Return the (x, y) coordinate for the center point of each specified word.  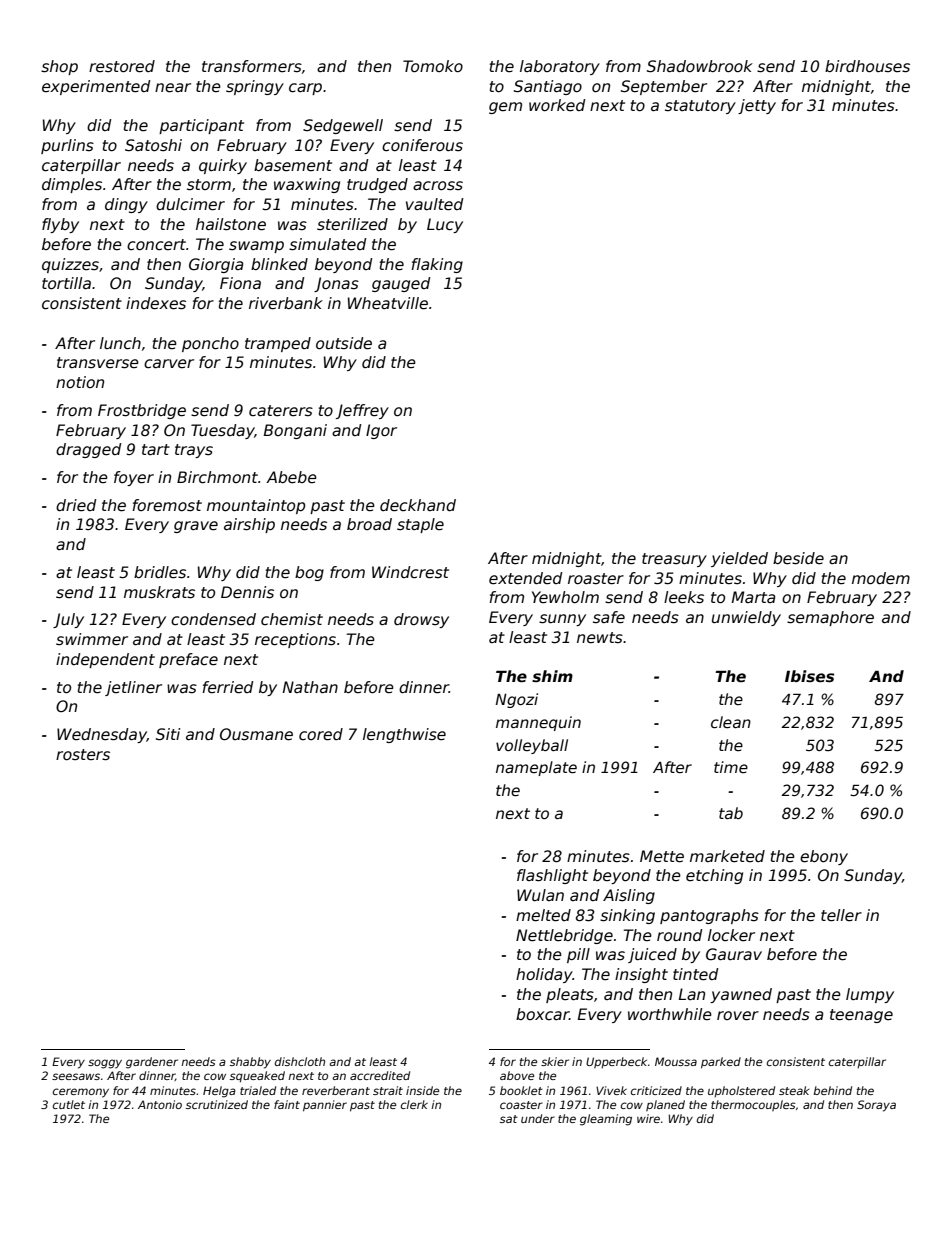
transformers (252, 66)
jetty (757, 106)
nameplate (536, 768)
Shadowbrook (700, 66)
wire (648, 1118)
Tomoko (433, 66)
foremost (167, 505)
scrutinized (217, 1104)
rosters (83, 755)
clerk (414, 1104)
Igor (381, 431)
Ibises (809, 676)
